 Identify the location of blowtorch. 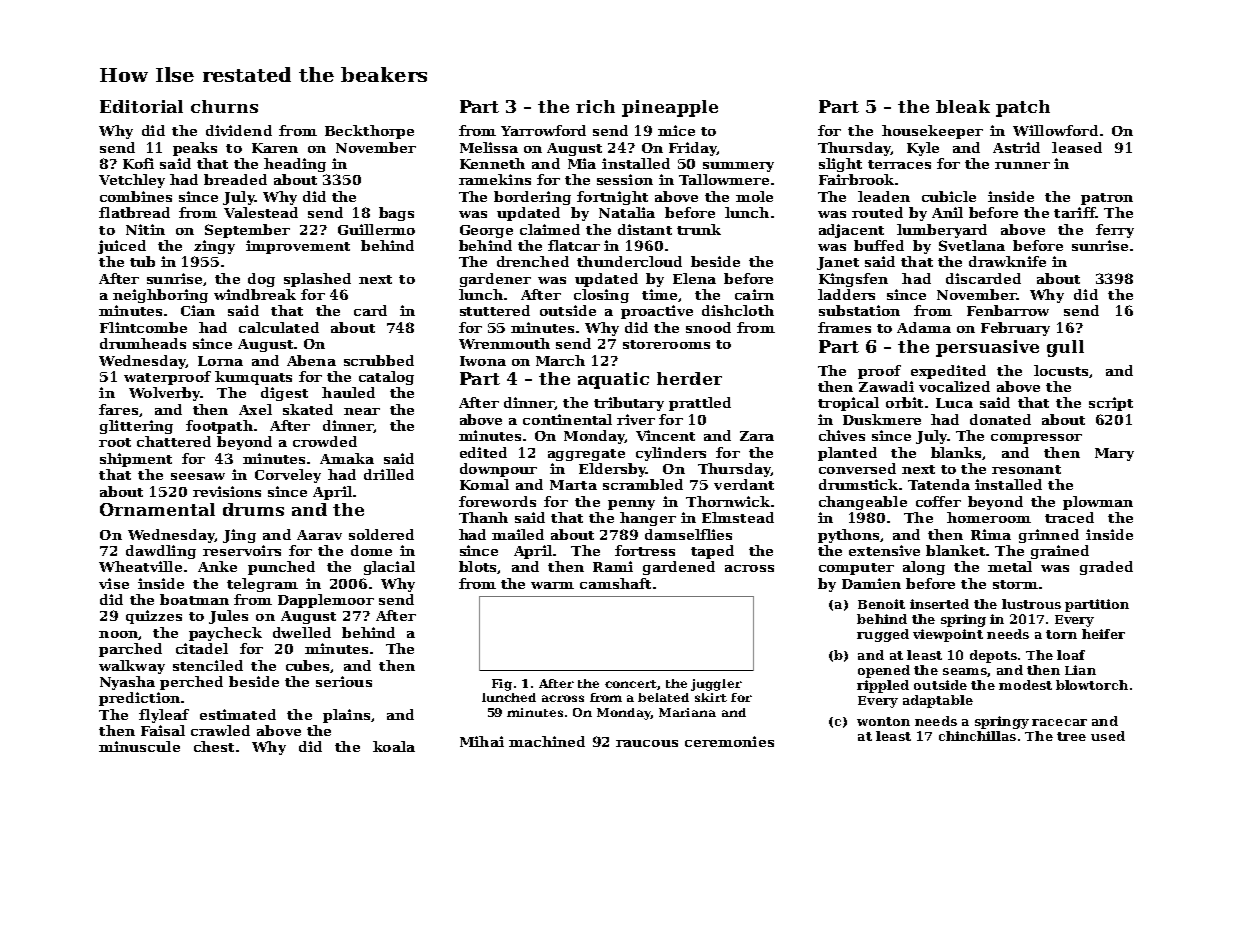
(1092, 685).
